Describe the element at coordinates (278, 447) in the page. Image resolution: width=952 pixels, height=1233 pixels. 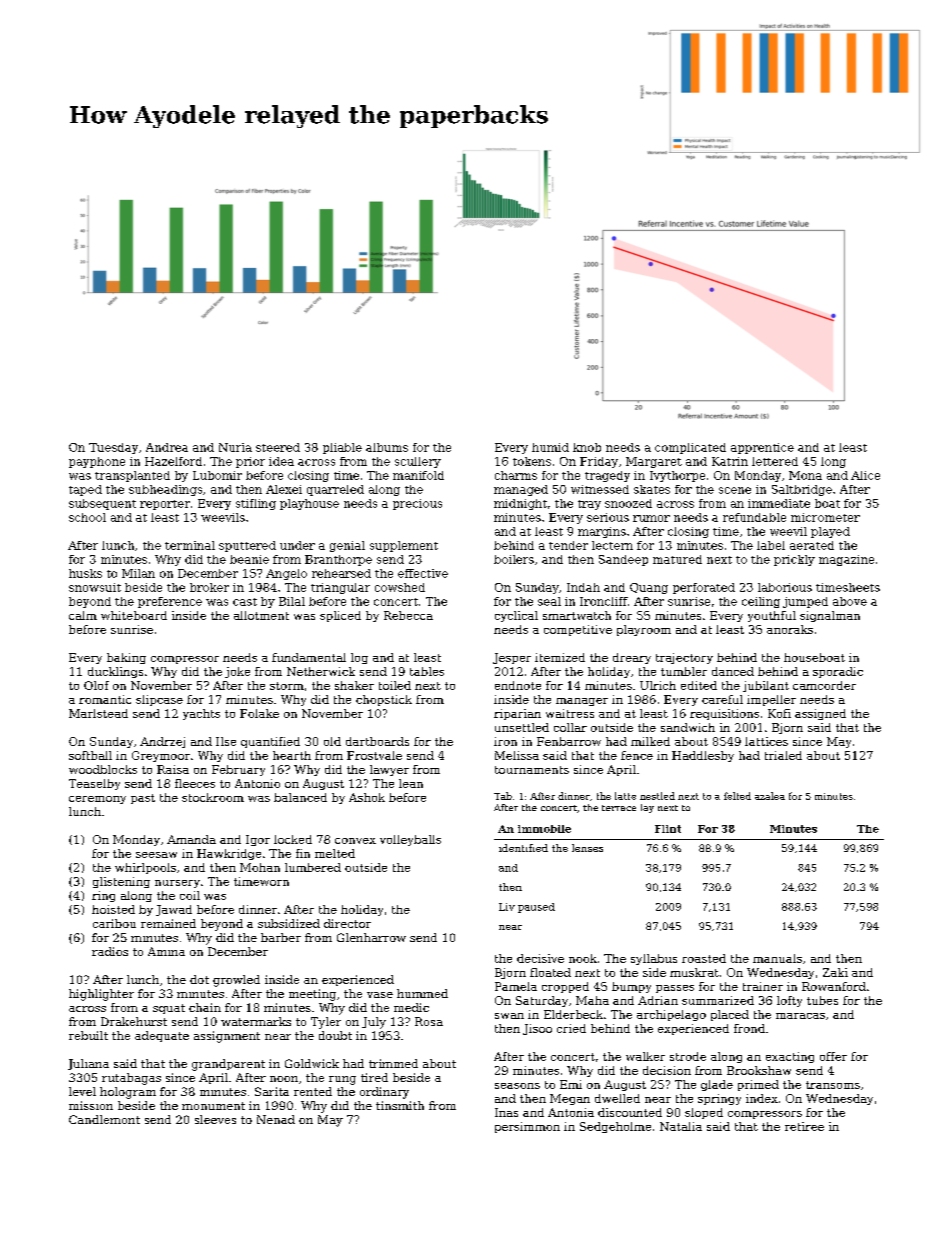
I see `steered` at that location.
